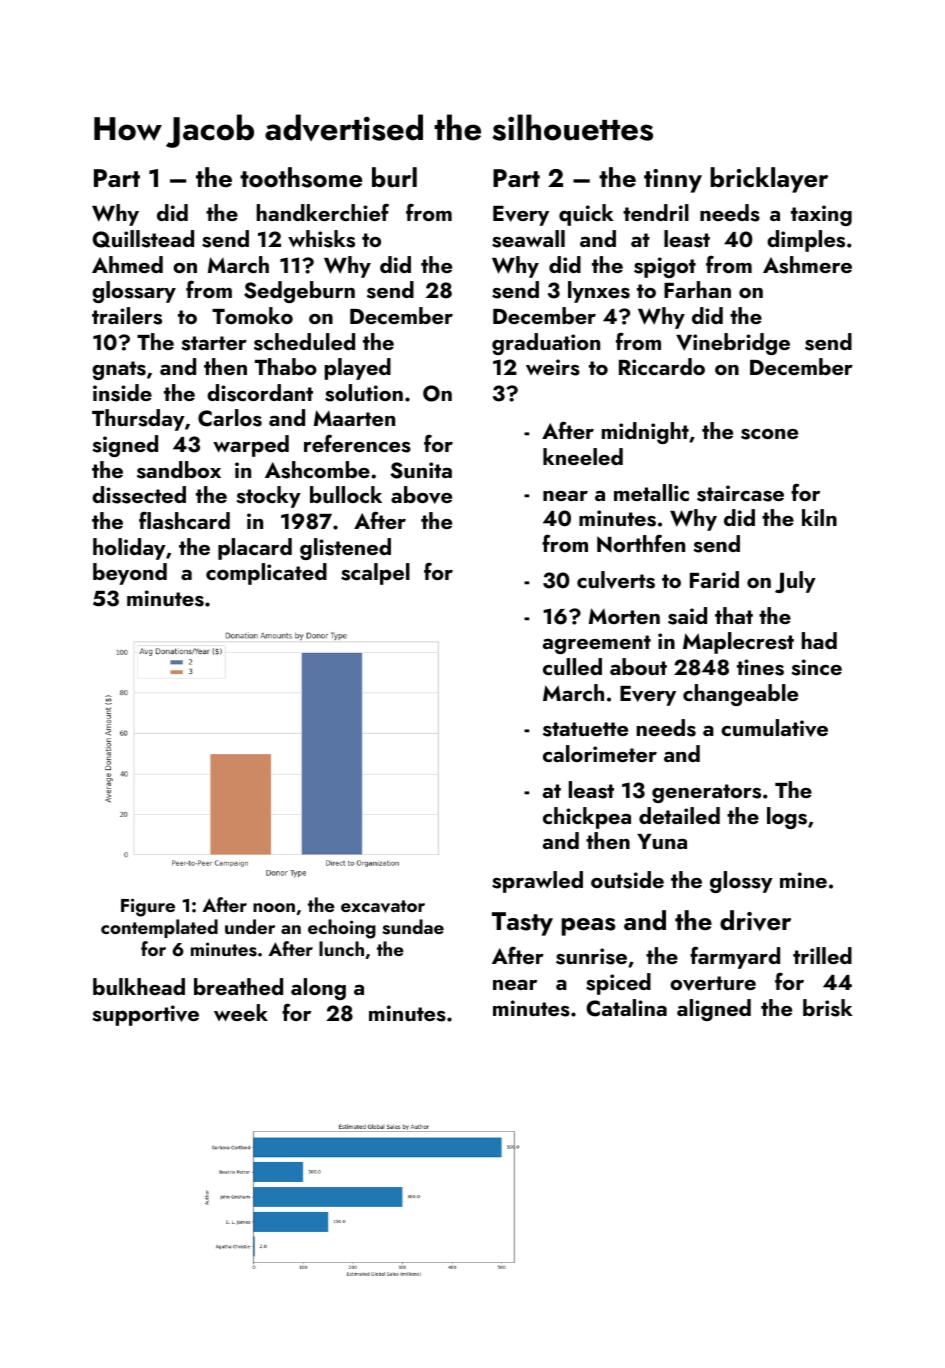 The height and width of the page is (1368, 945). Describe the element at coordinates (255, 549) in the page. I see `placard` at that location.
